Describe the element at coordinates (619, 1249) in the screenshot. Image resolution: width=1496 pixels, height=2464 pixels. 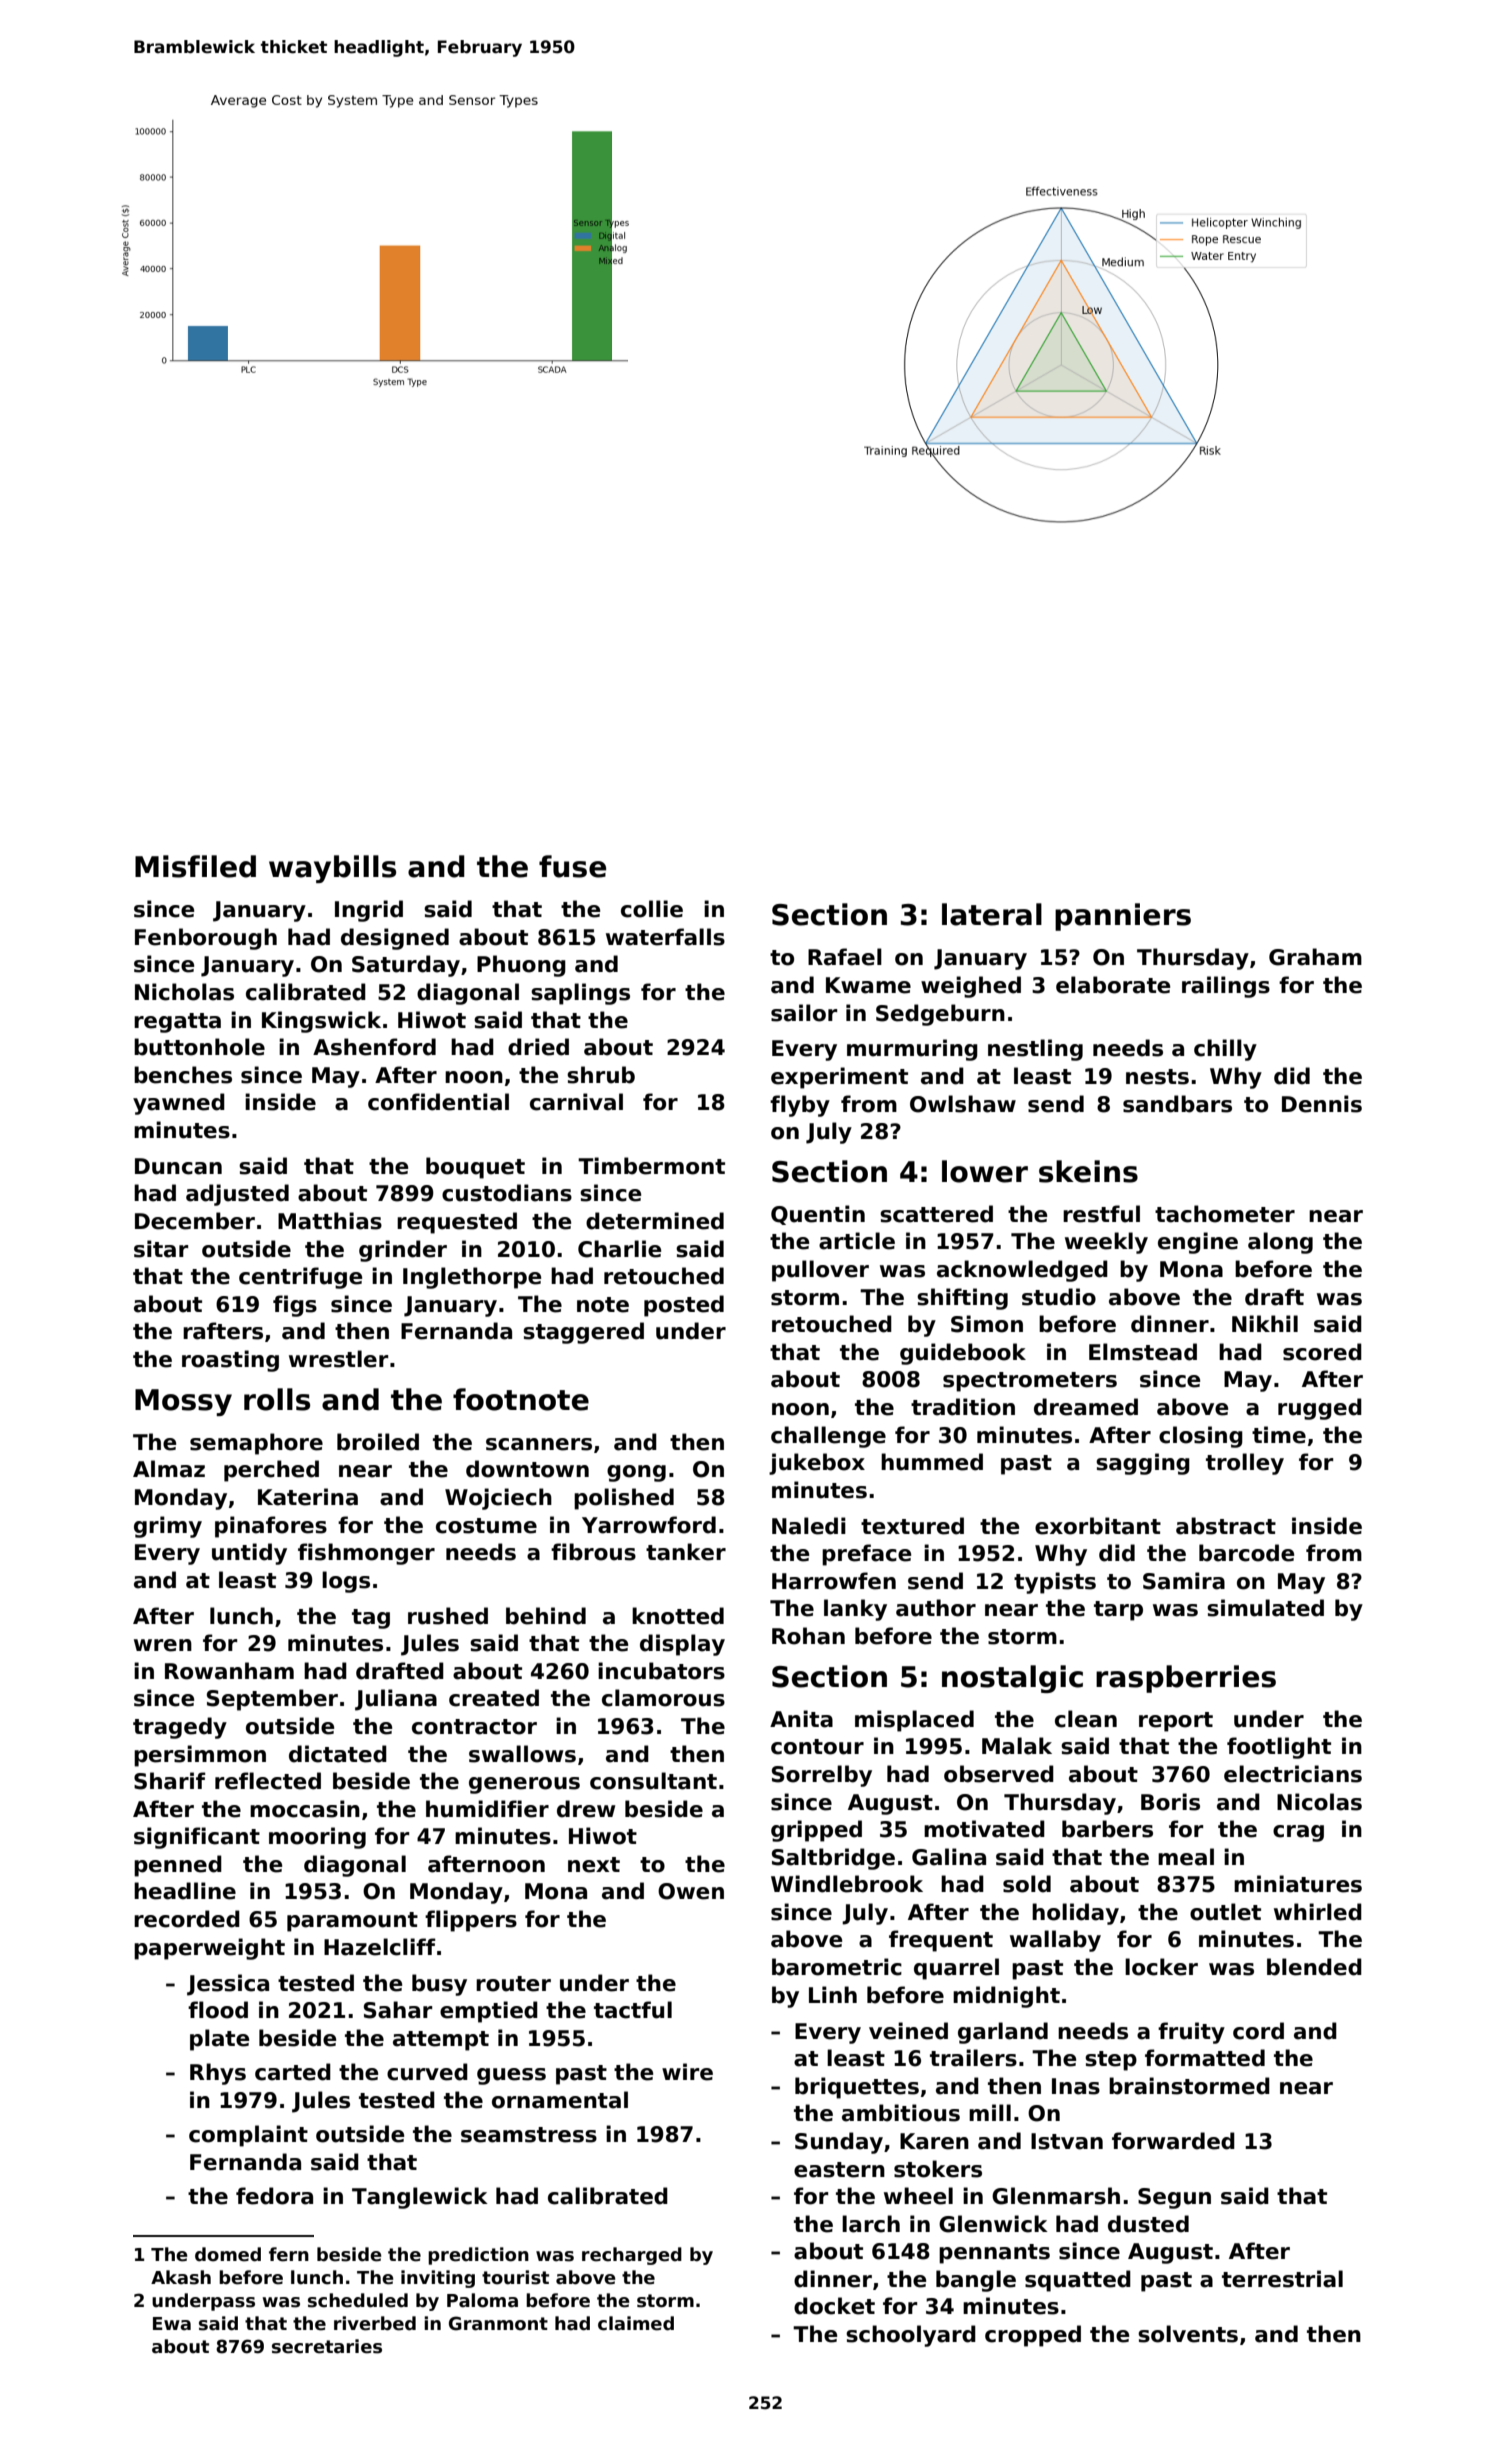
I see `Charlie` at that location.
